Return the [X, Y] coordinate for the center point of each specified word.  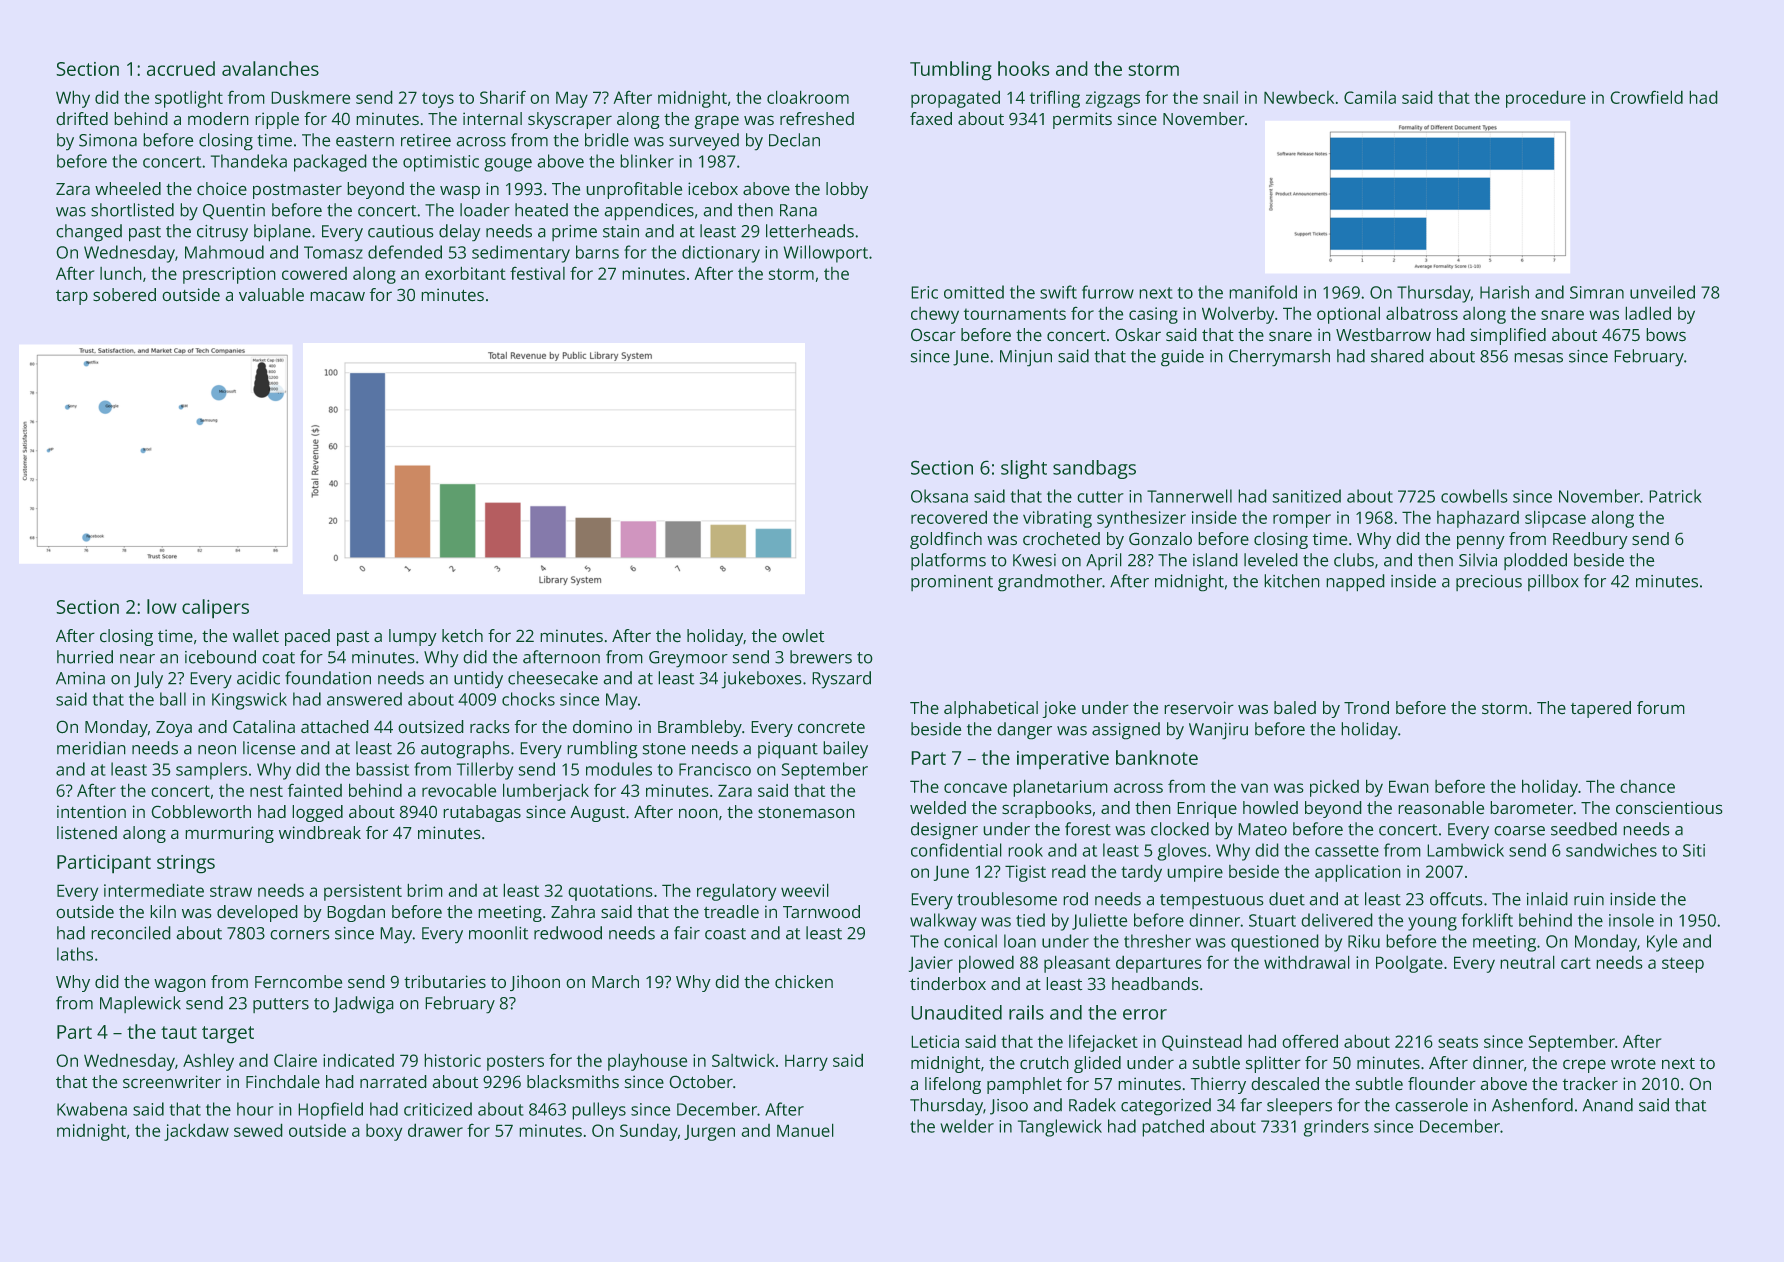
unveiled [1662, 292]
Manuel [805, 1130]
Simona [108, 140]
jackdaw [196, 1132]
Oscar [933, 335]
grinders [1336, 1128]
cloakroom [808, 97]
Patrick [1675, 496]
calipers [215, 609]
